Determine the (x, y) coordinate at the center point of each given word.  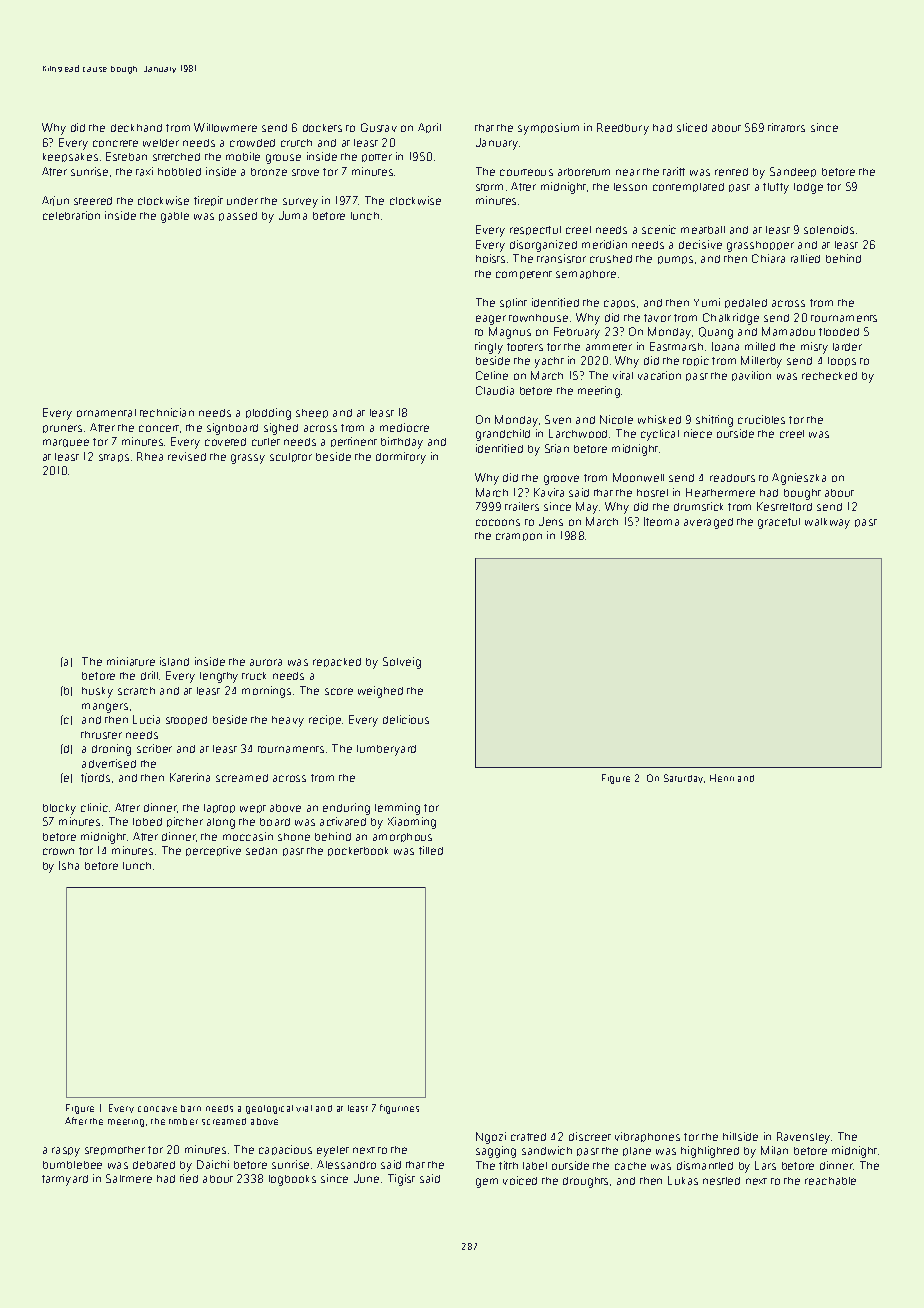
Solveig (402, 663)
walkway (827, 523)
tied (189, 1178)
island (174, 661)
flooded (839, 332)
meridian (604, 244)
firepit (208, 201)
